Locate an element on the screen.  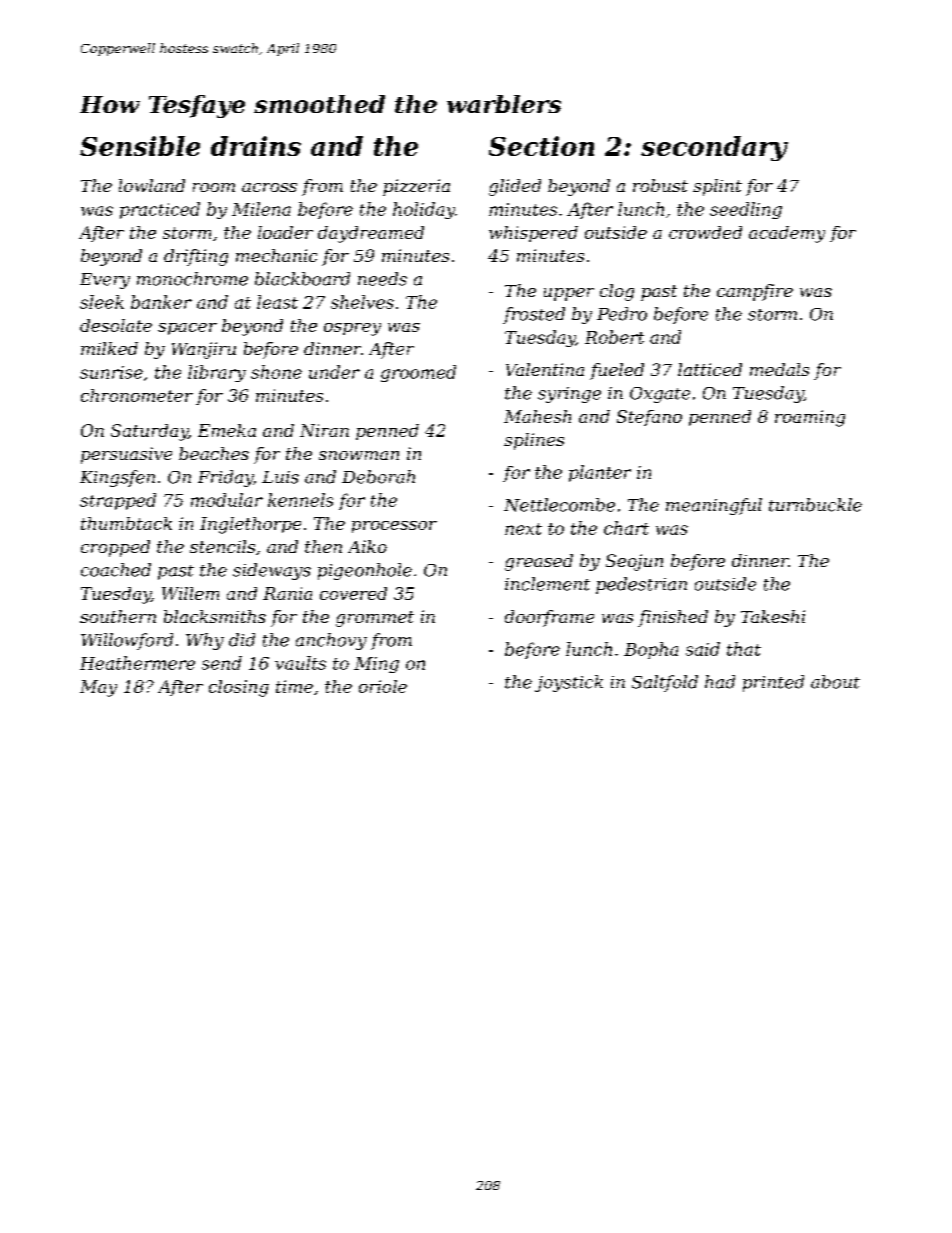
kennels is located at coordinates (300, 500).
